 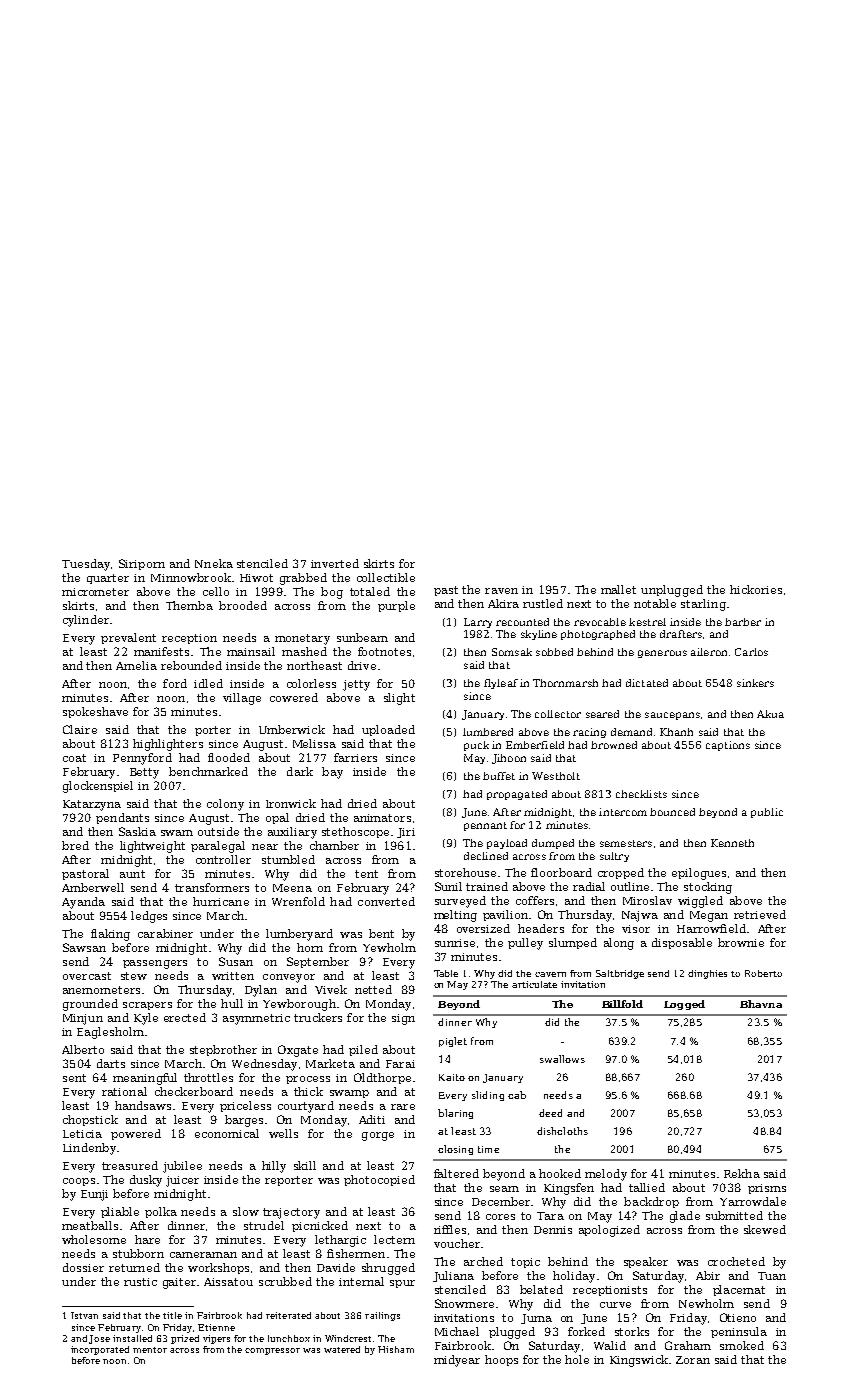 I want to click on Yewholm, so click(x=389, y=947).
